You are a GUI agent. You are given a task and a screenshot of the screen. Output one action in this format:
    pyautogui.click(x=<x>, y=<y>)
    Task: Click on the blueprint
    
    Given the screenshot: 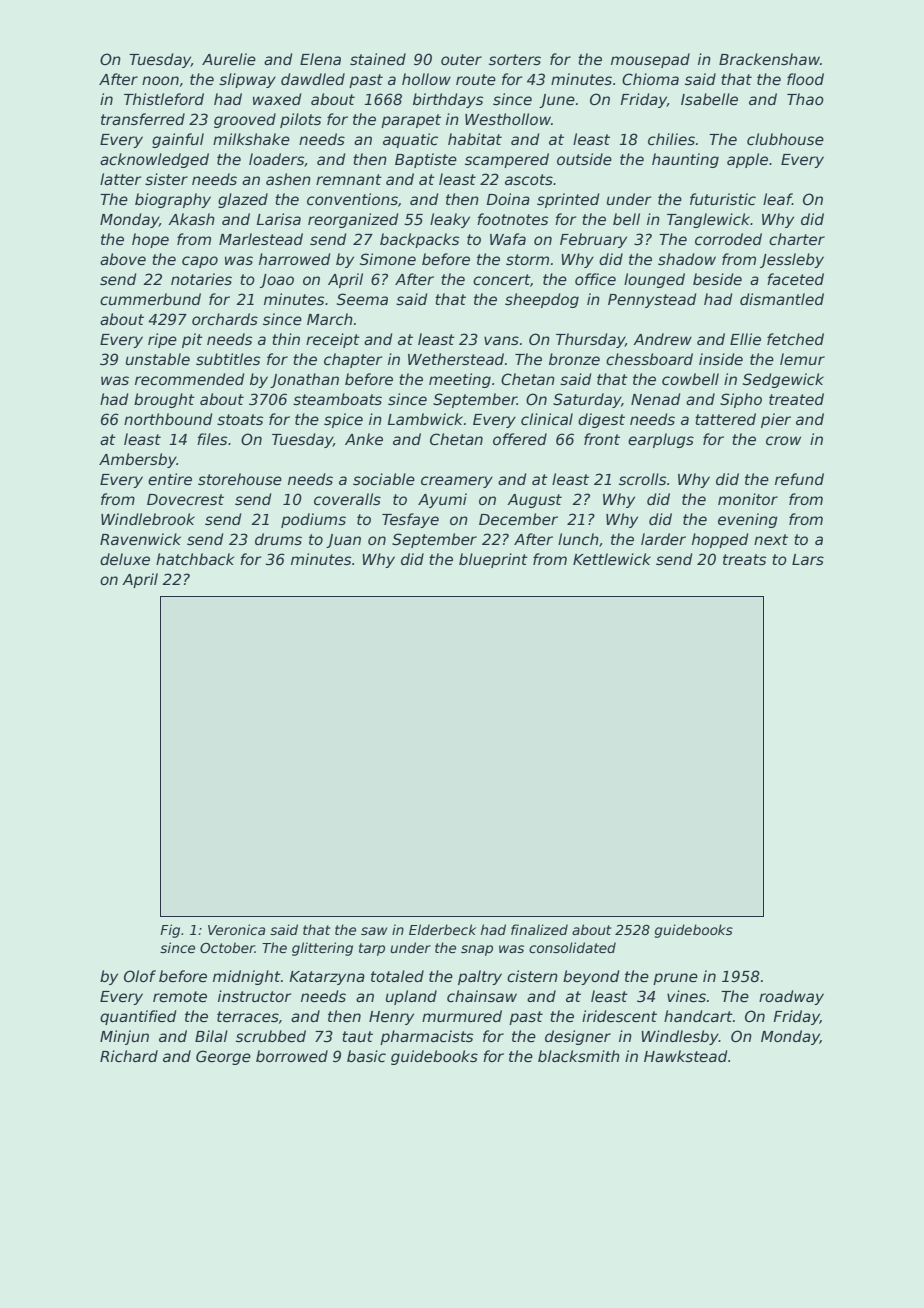 What is the action you would take?
    pyautogui.click(x=493, y=560)
